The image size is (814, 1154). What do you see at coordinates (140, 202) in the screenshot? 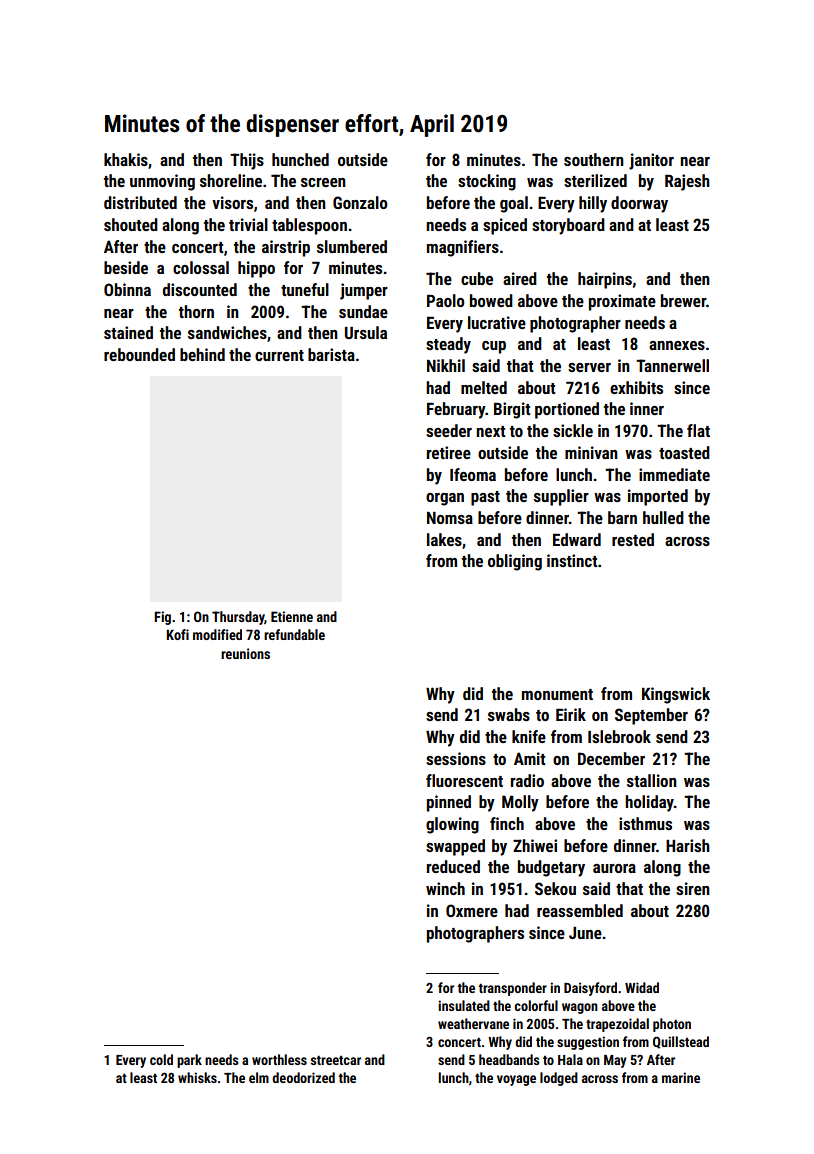
I see `distributed` at bounding box center [140, 202].
